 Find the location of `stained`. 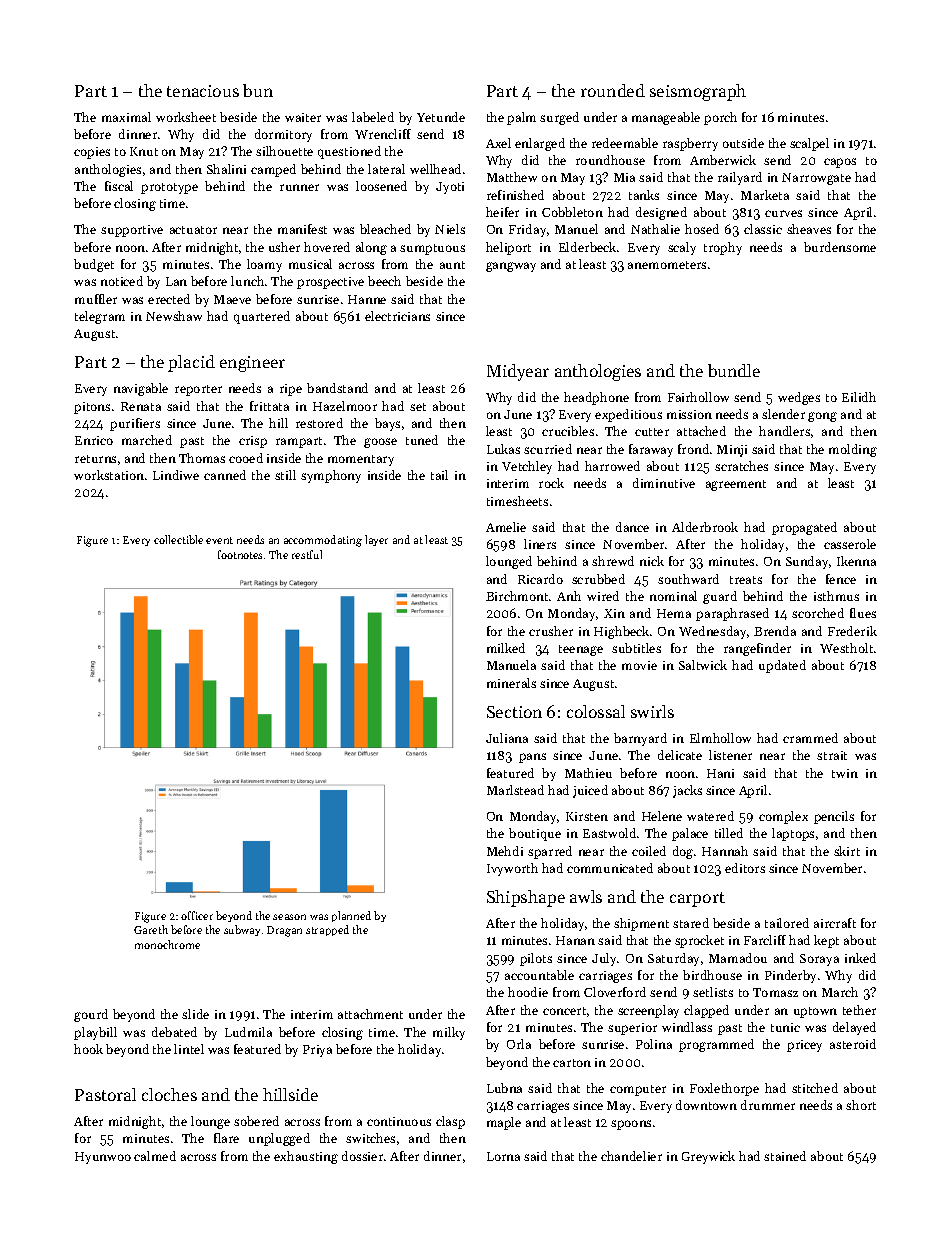

stained is located at coordinates (785, 1156).
